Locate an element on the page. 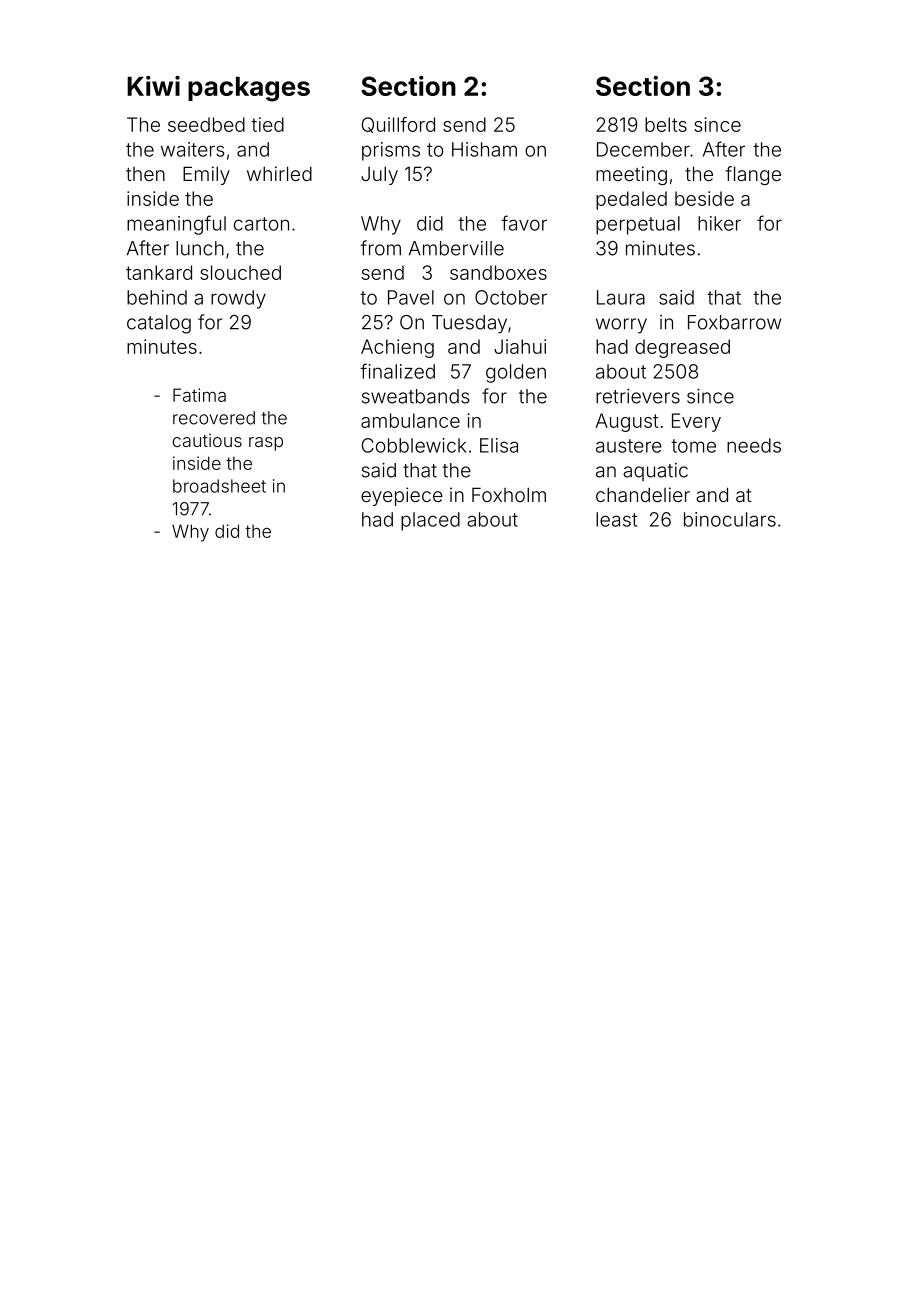 This document has width=908, height=1316. cautious is located at coordinates (207, 440).
